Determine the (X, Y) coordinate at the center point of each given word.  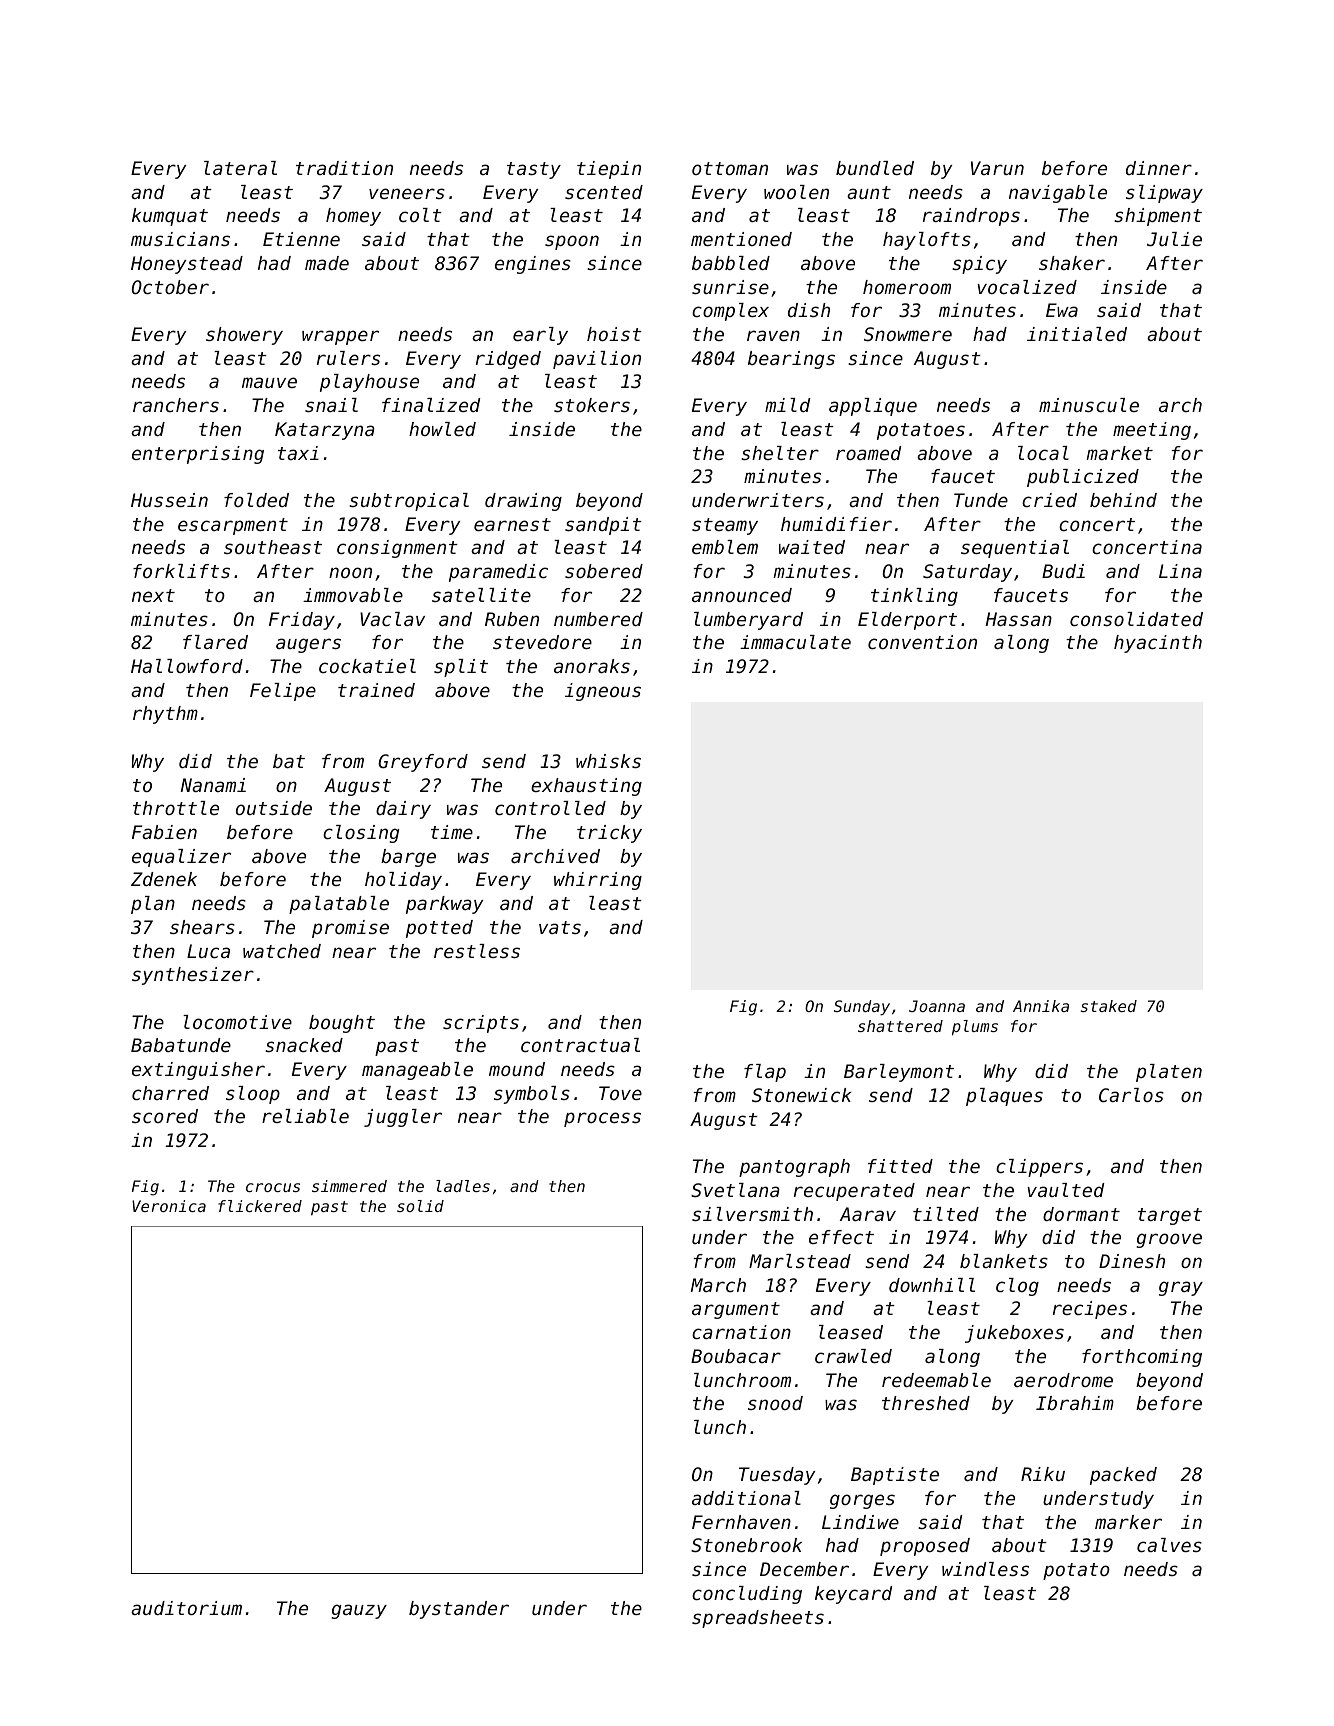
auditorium (186, 1608)
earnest (512, 524)
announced (742, 595)
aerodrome (1063, 1380)
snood (775, 1403)
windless (985, 1569)
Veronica (169, 1206)
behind (1123, 500)
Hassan (1019, 619)
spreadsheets (758, 1619)
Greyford (423, 763)
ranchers (176, 405)
